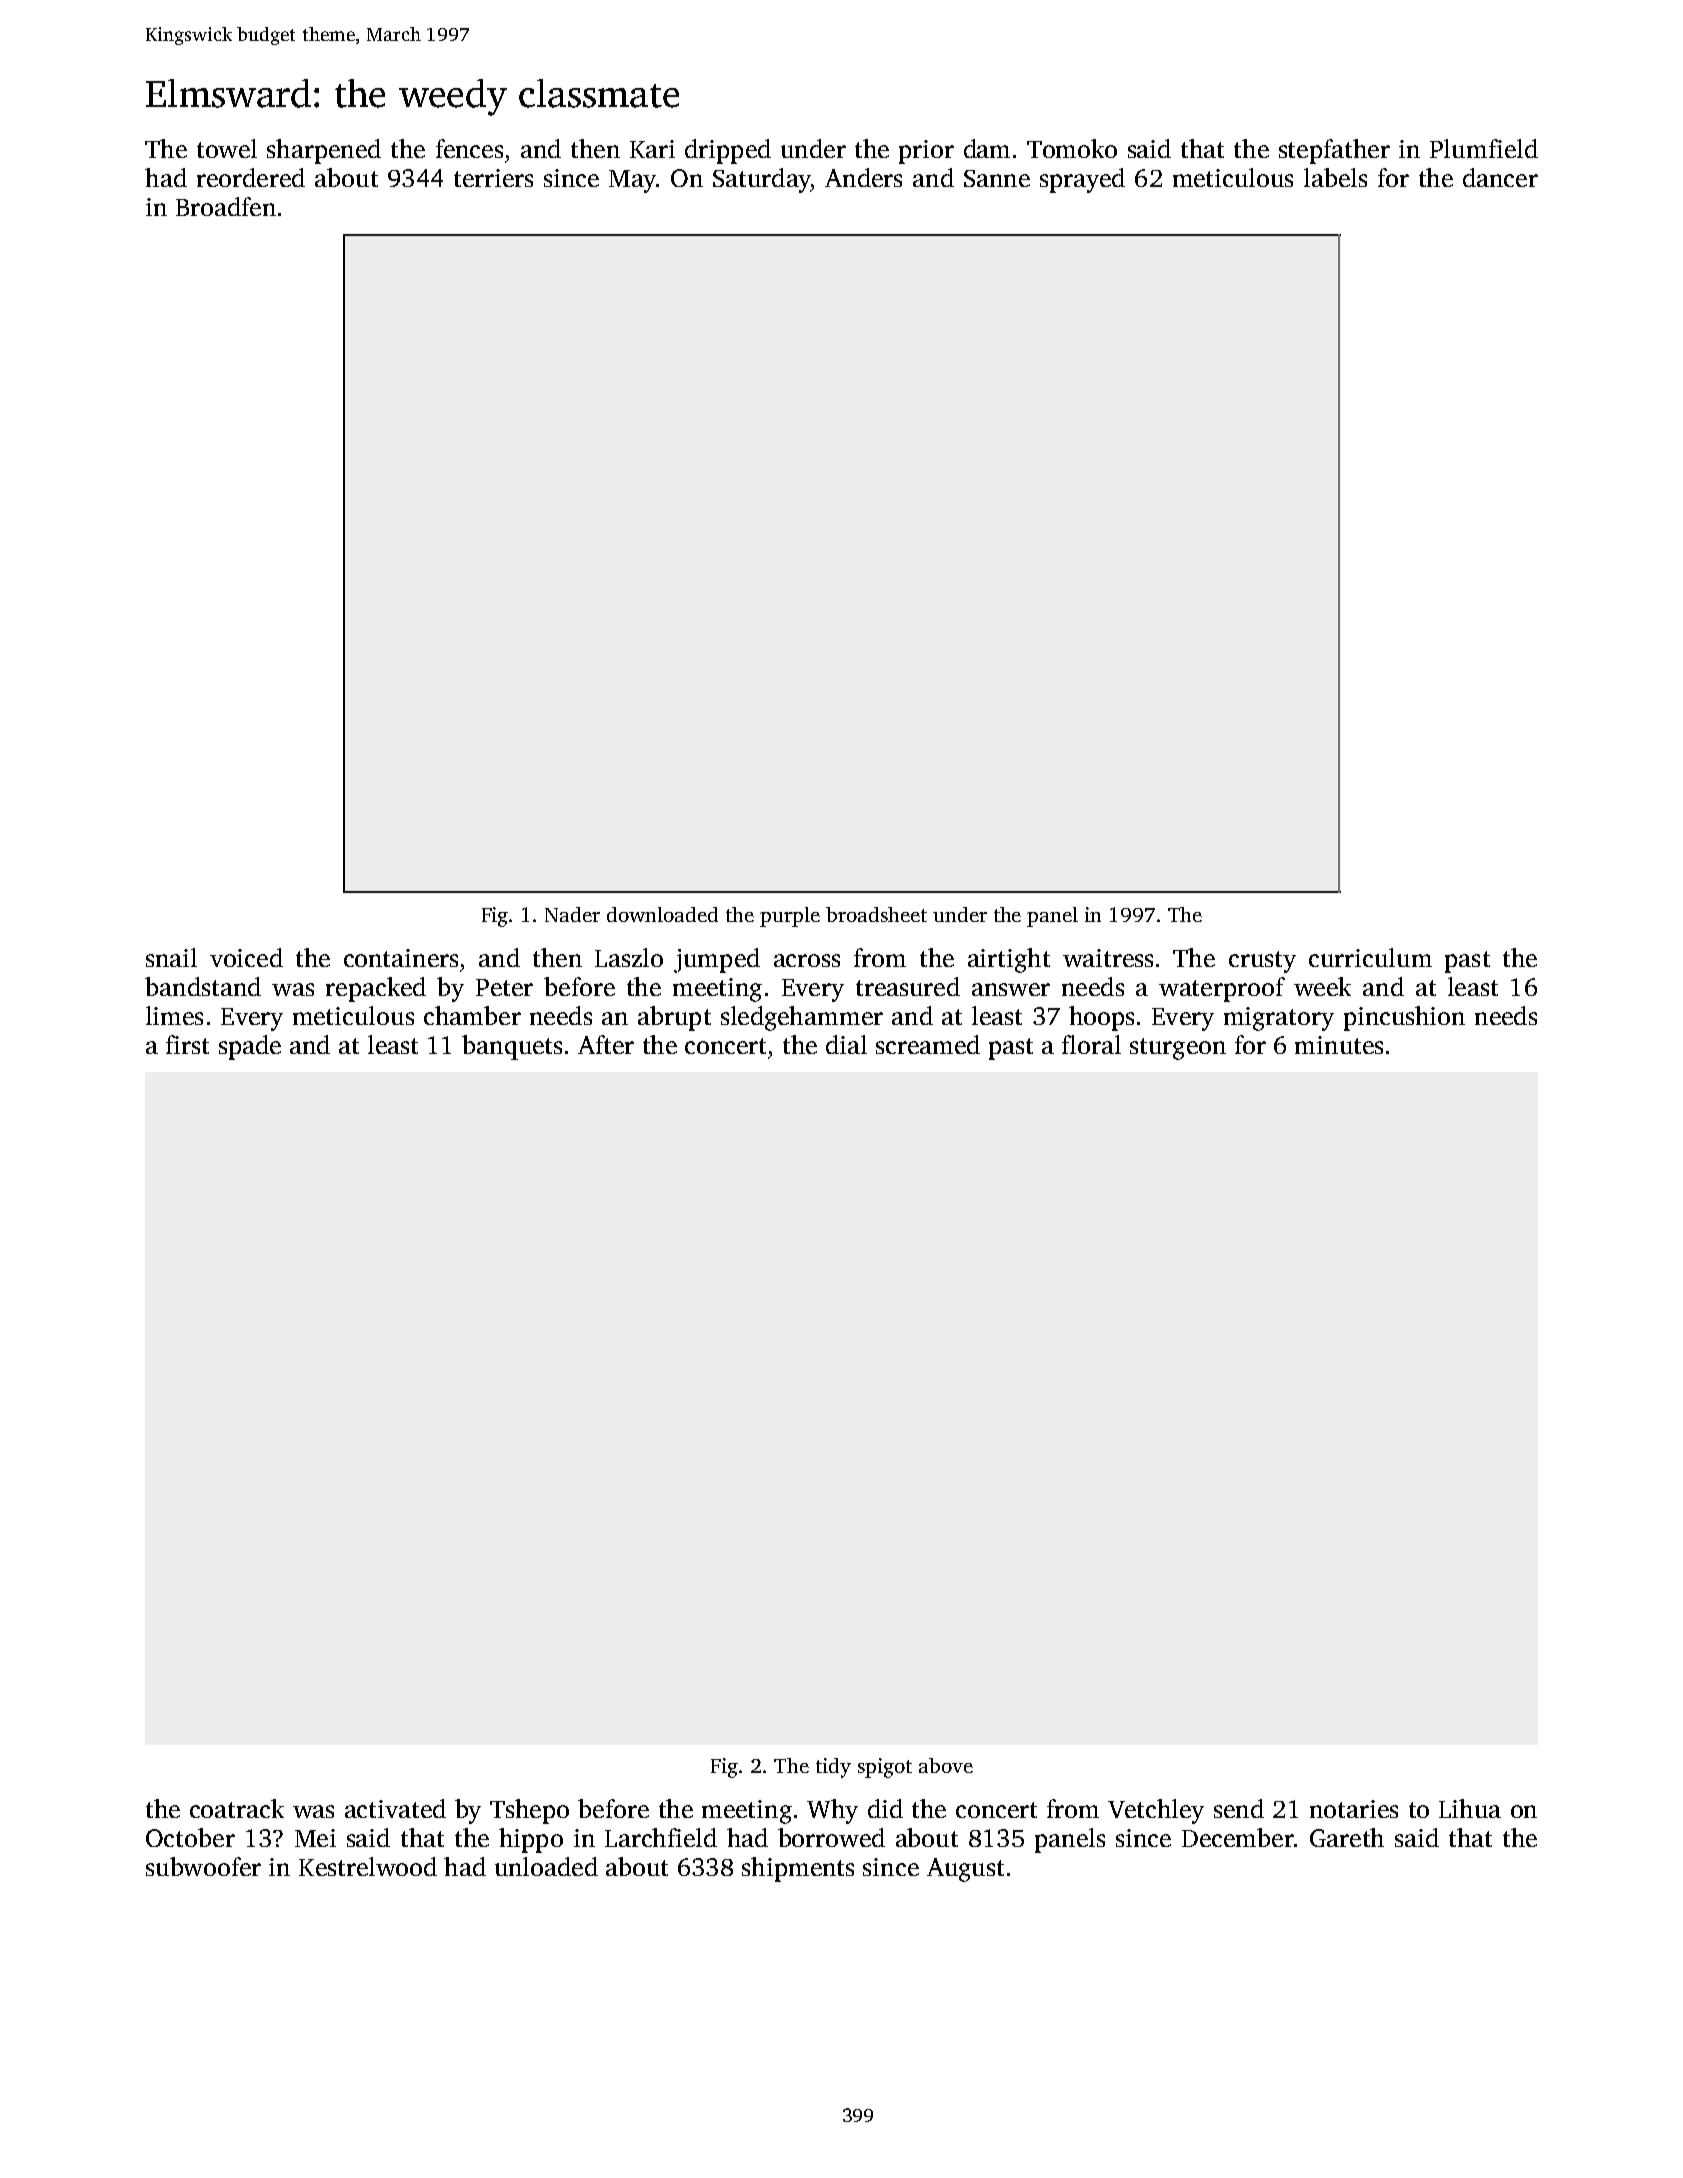 The width and height of the screenshot is (1683, 2178). What do you see at coordinates (790, 917) in the screenshot?
I see `purple` at bounding box center [790, 917].
